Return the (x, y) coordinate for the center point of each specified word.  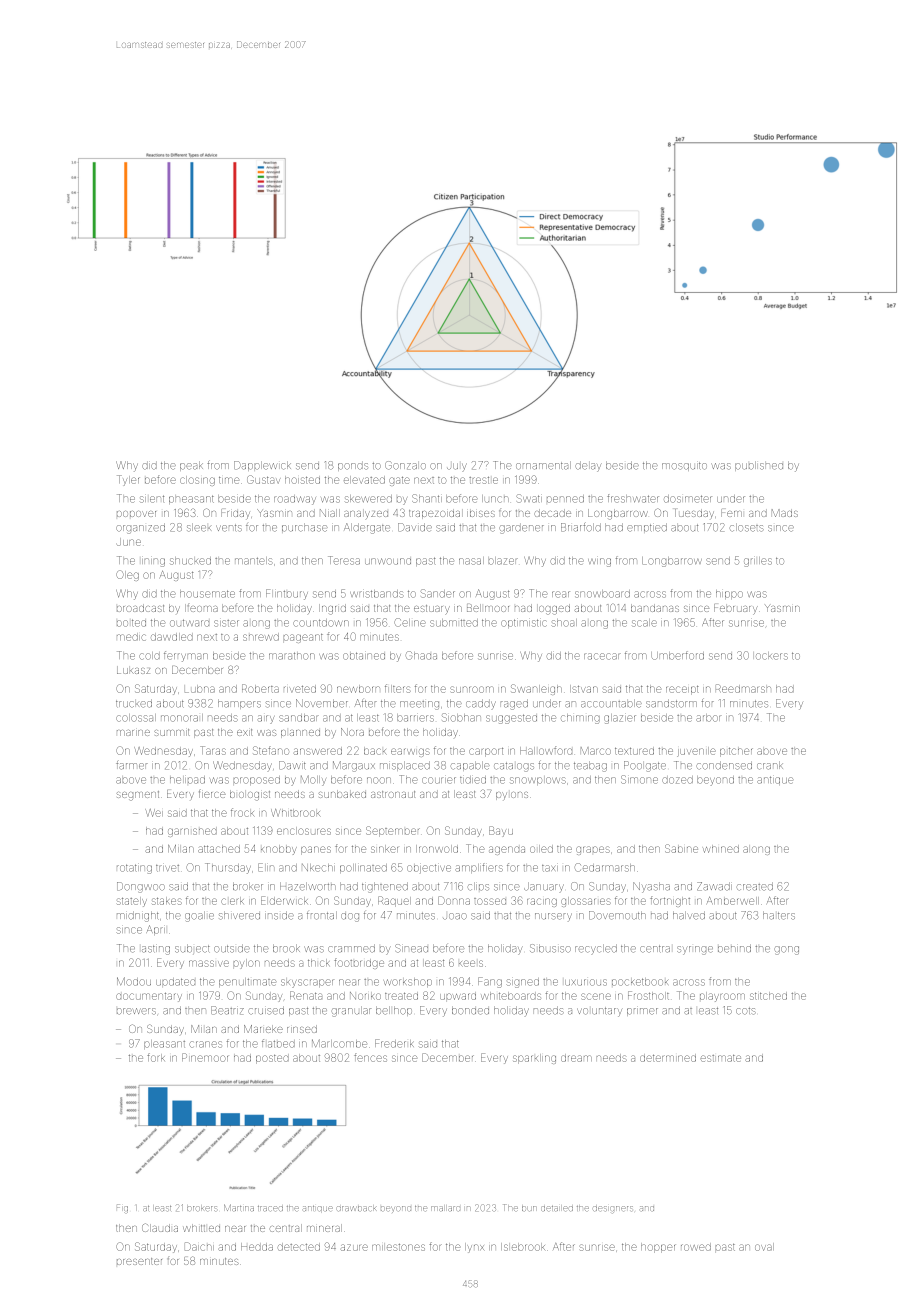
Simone (639, 779)
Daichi (199, 1246)
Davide (415, 527)
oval (764, 1247)
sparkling (534, 1059)
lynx (474, 1248)
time (229, 480)
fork (156, 1057)
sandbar (299, 718)
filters (398, 688)
